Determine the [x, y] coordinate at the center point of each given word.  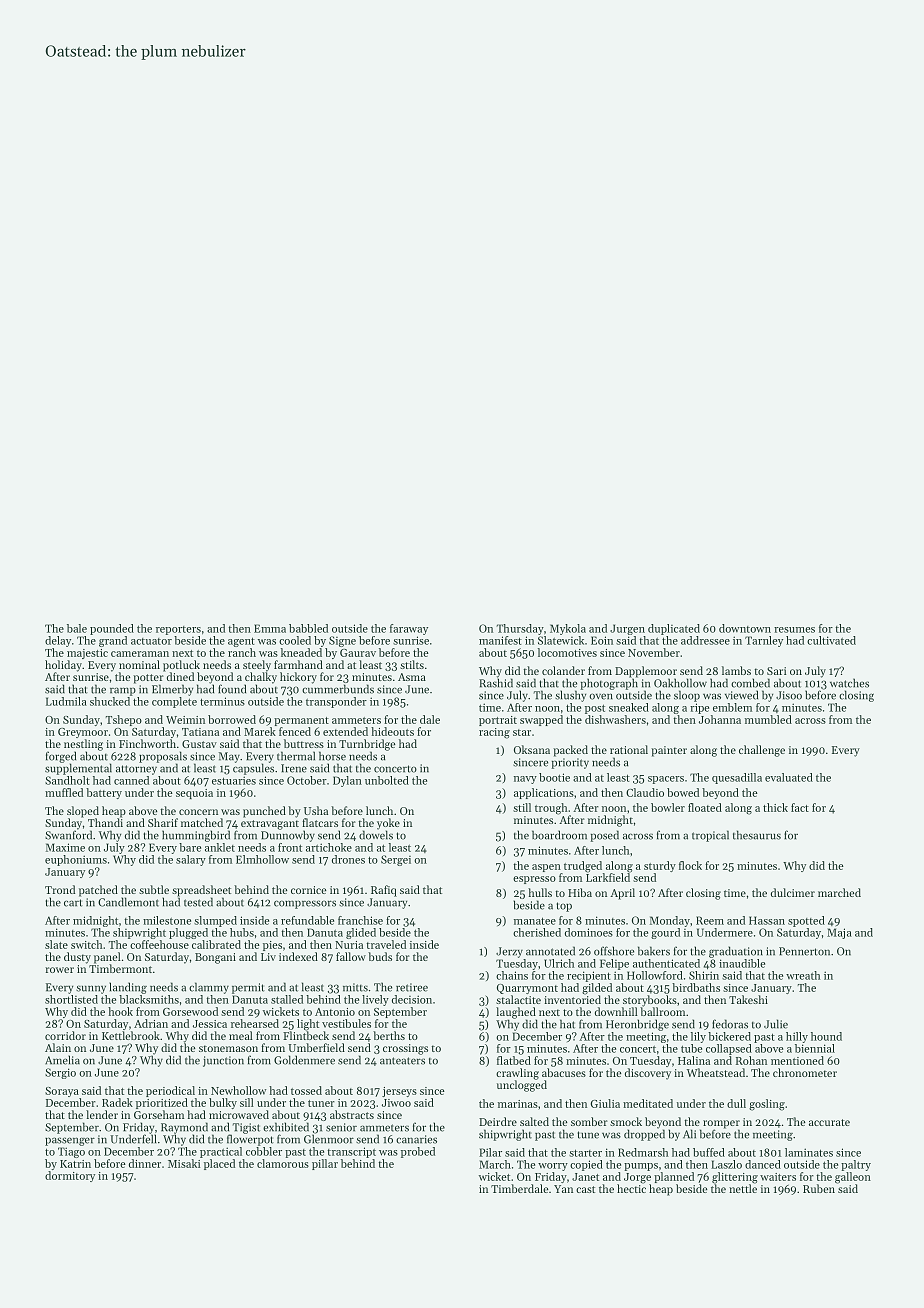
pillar [325, 1164]
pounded [112, 629]
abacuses [564, 1072]
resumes [794, 630]
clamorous [283, 1163]
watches [849, 683]
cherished [537, 932]
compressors [305, 904]
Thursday [520, 629]
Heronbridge [637, 1025]
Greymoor [83, 733]
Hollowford [655, 975]
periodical [170, 1091]
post [595, 709]
